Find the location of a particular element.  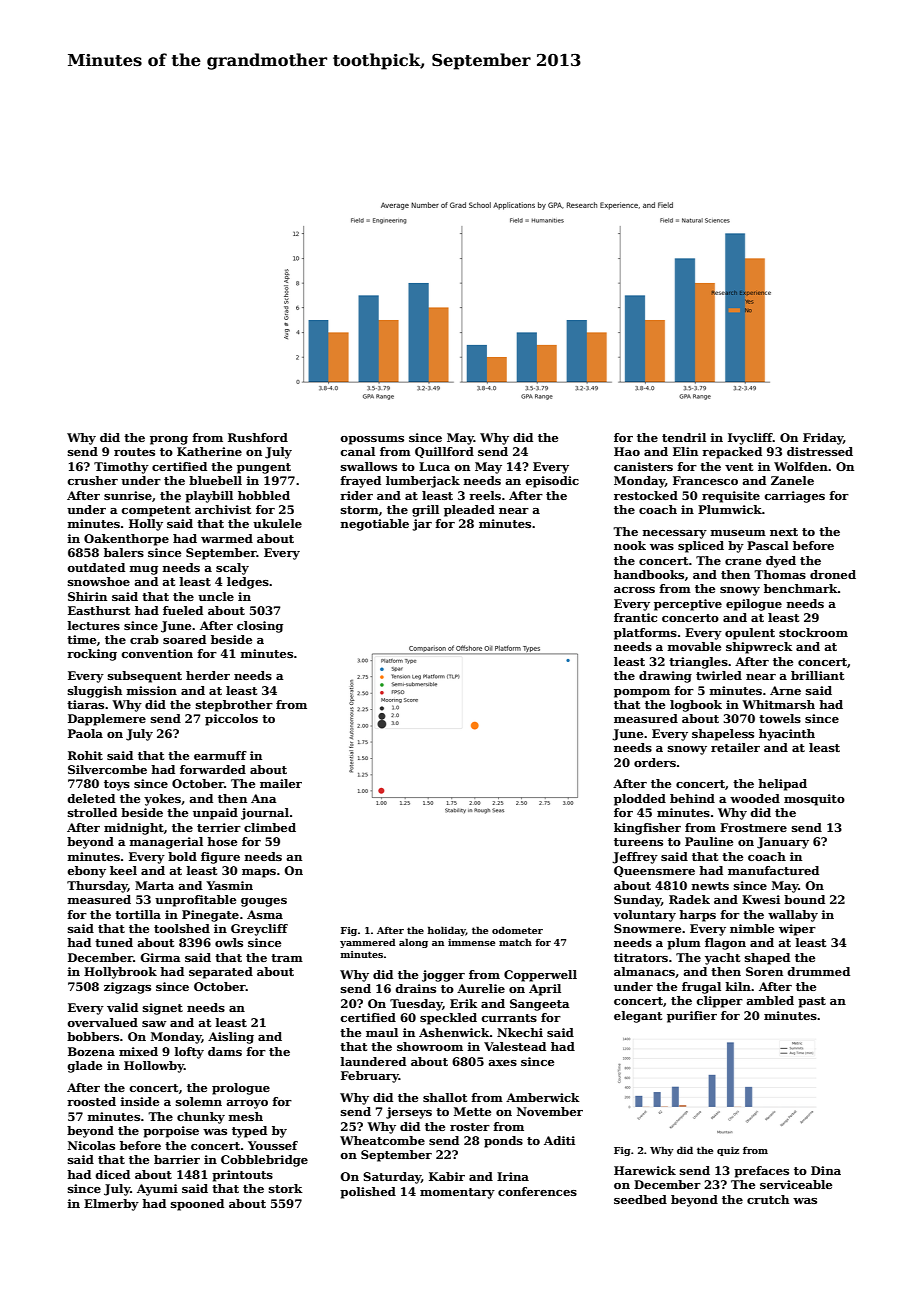

spooned is located at coordinates (197, 1205).
